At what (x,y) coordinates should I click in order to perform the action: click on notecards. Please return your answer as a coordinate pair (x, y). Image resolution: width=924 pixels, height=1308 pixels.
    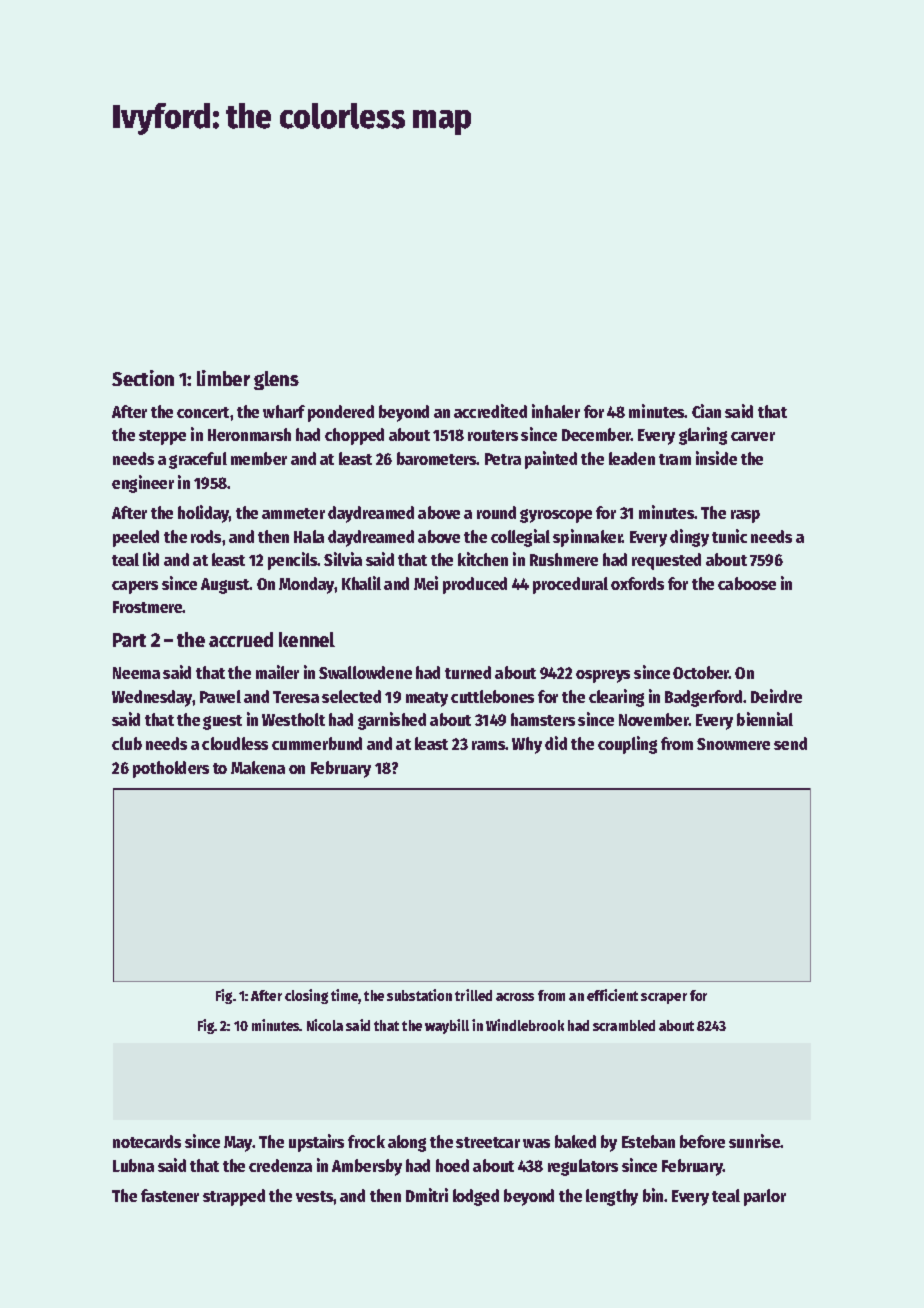
    Looking at the image, I should click on (147, 1141).
